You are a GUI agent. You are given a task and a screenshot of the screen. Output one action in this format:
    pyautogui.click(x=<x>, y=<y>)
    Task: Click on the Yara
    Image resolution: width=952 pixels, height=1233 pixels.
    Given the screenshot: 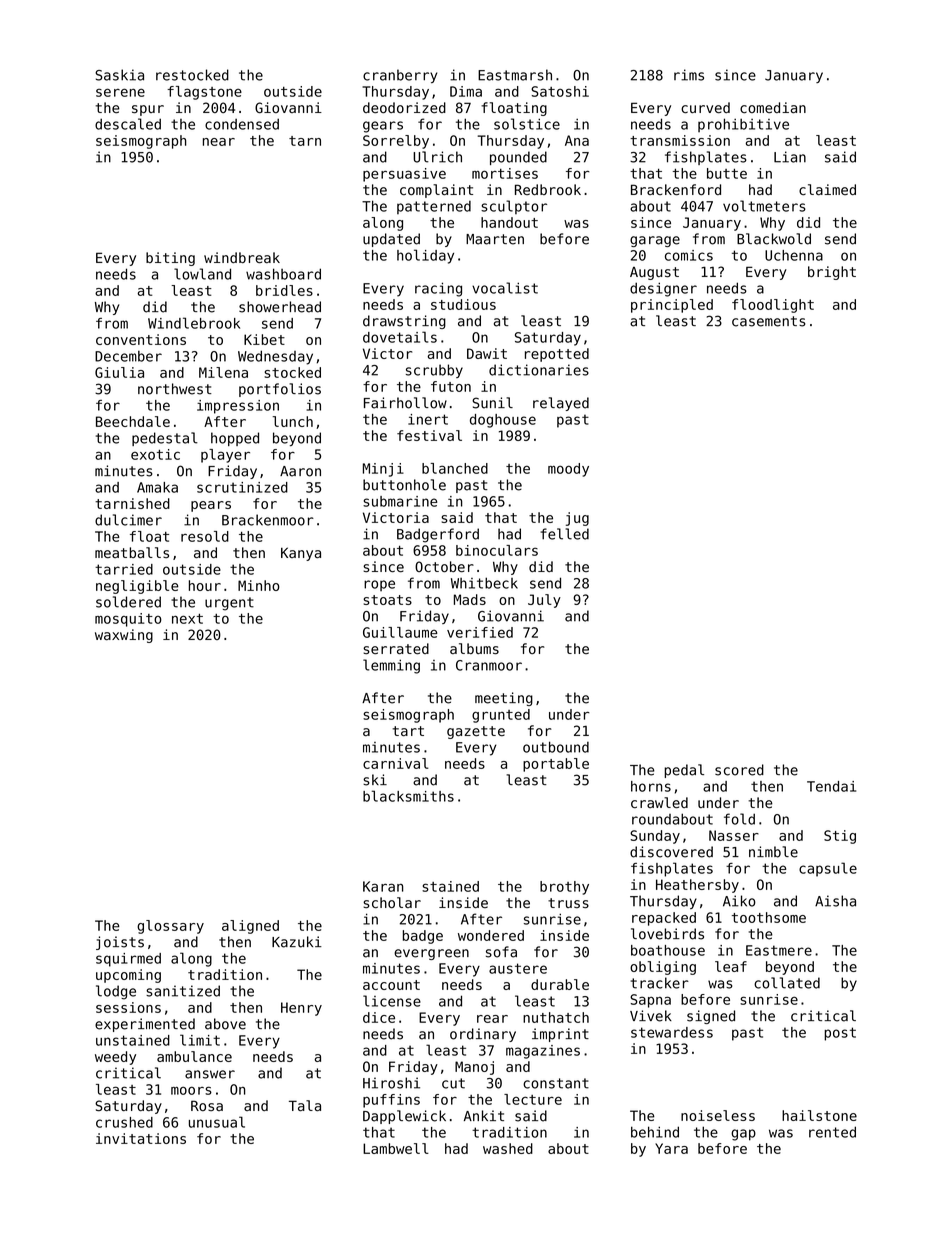 What is the action you would take?
    pyautogui.click(x=671, y=1148)
